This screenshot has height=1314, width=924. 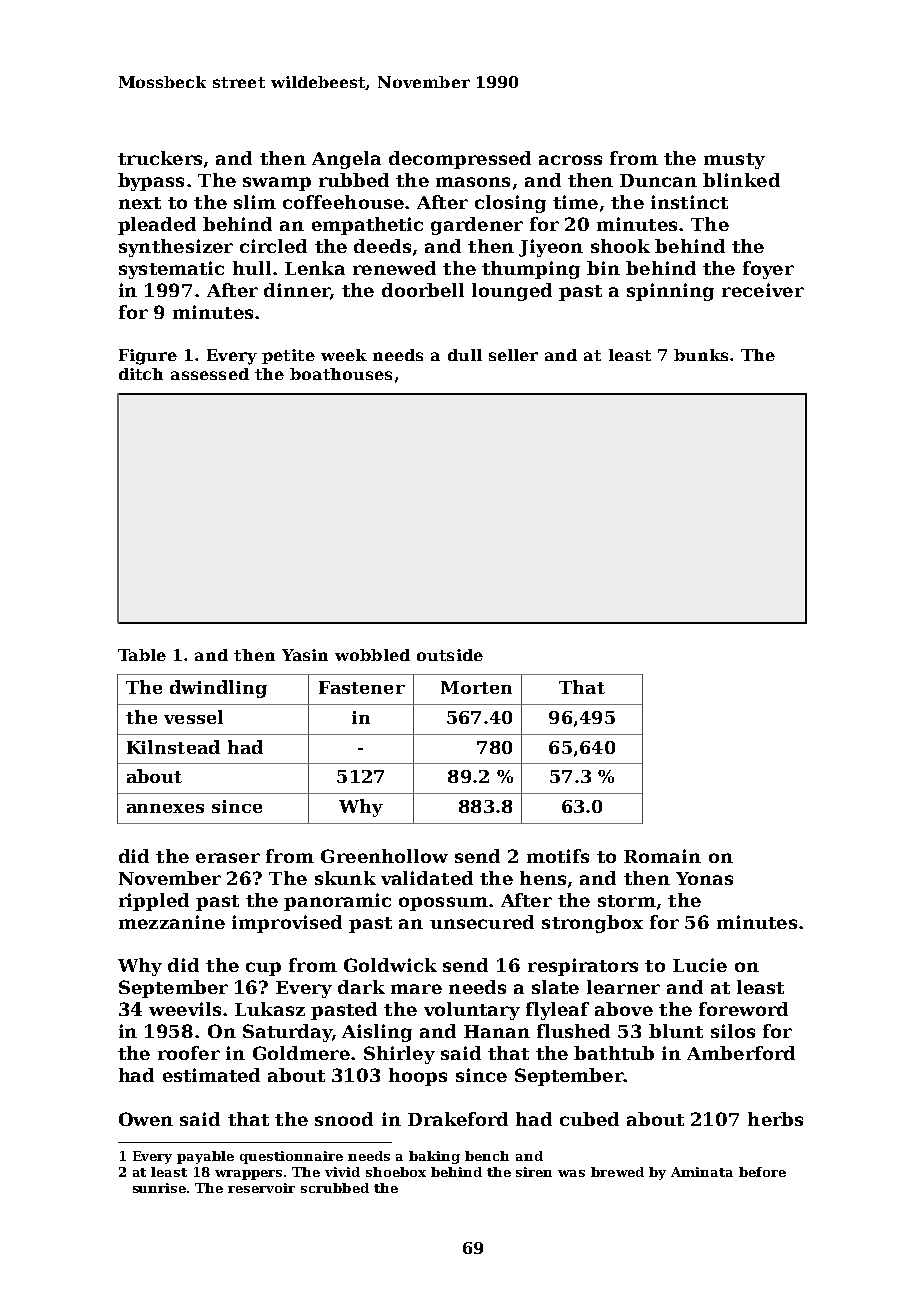 I want to click on seller, so click(x=513, y=355).
